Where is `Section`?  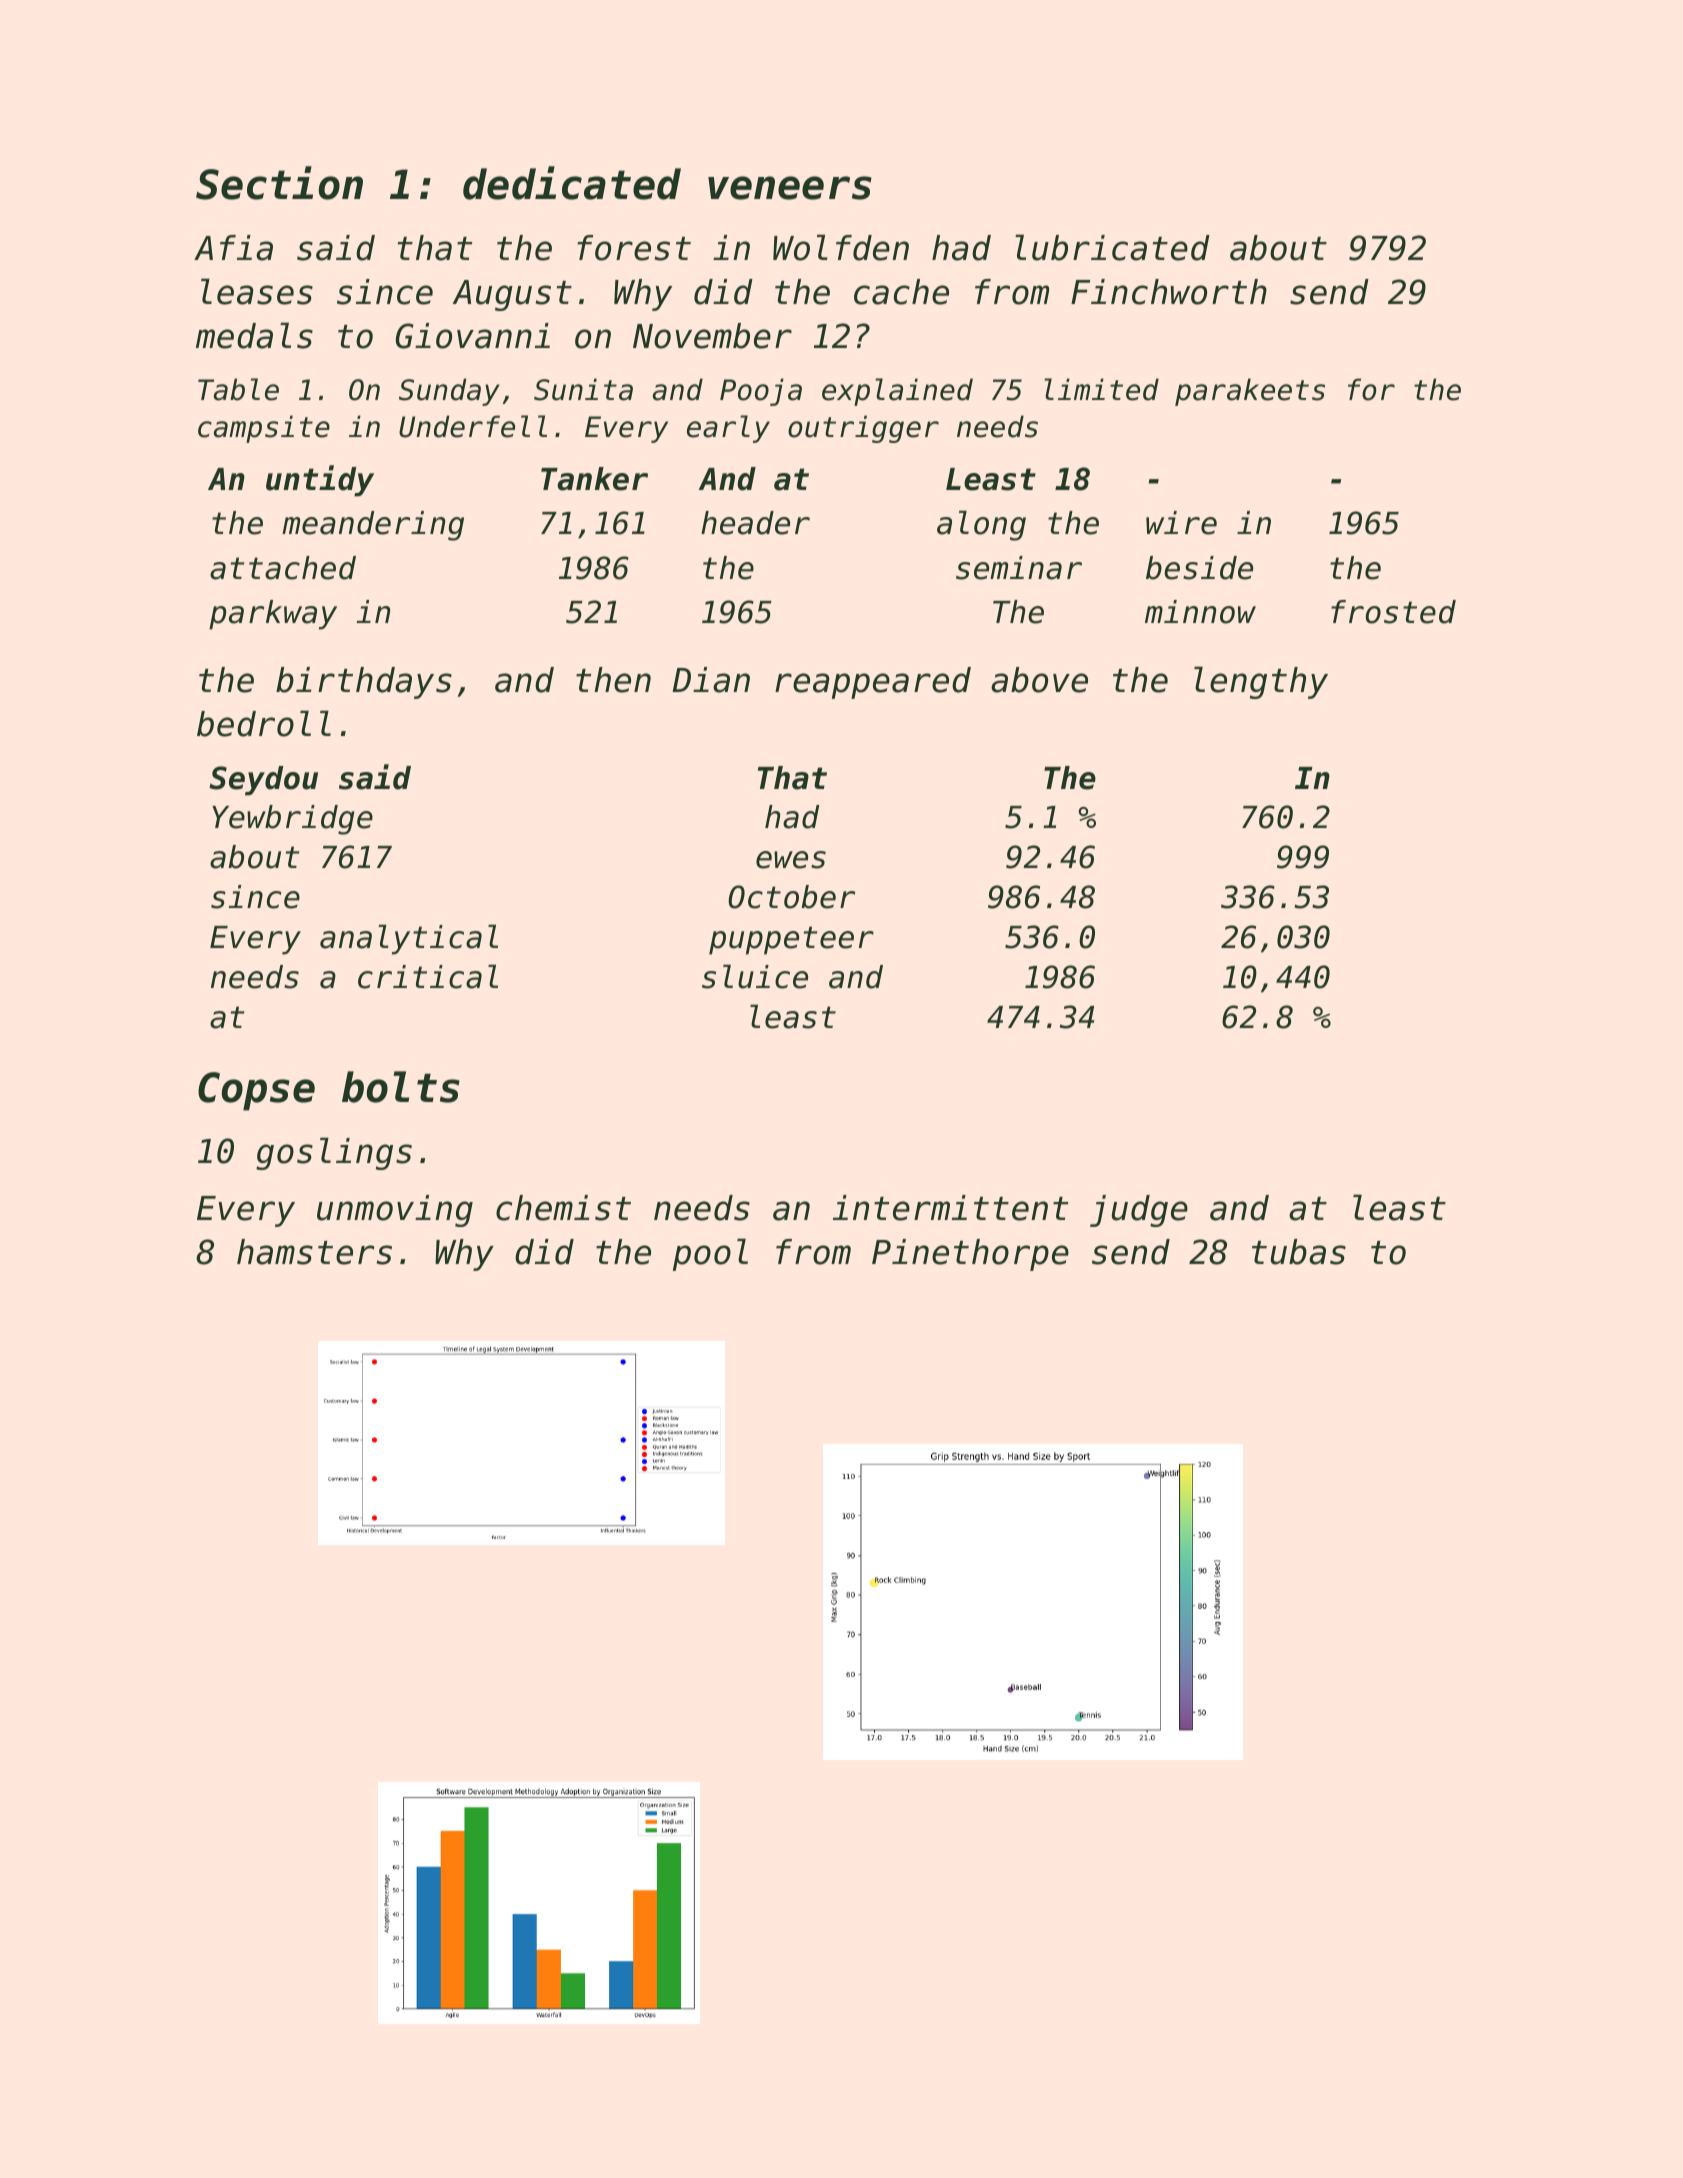
Section is located at coordinates (279, 183).
